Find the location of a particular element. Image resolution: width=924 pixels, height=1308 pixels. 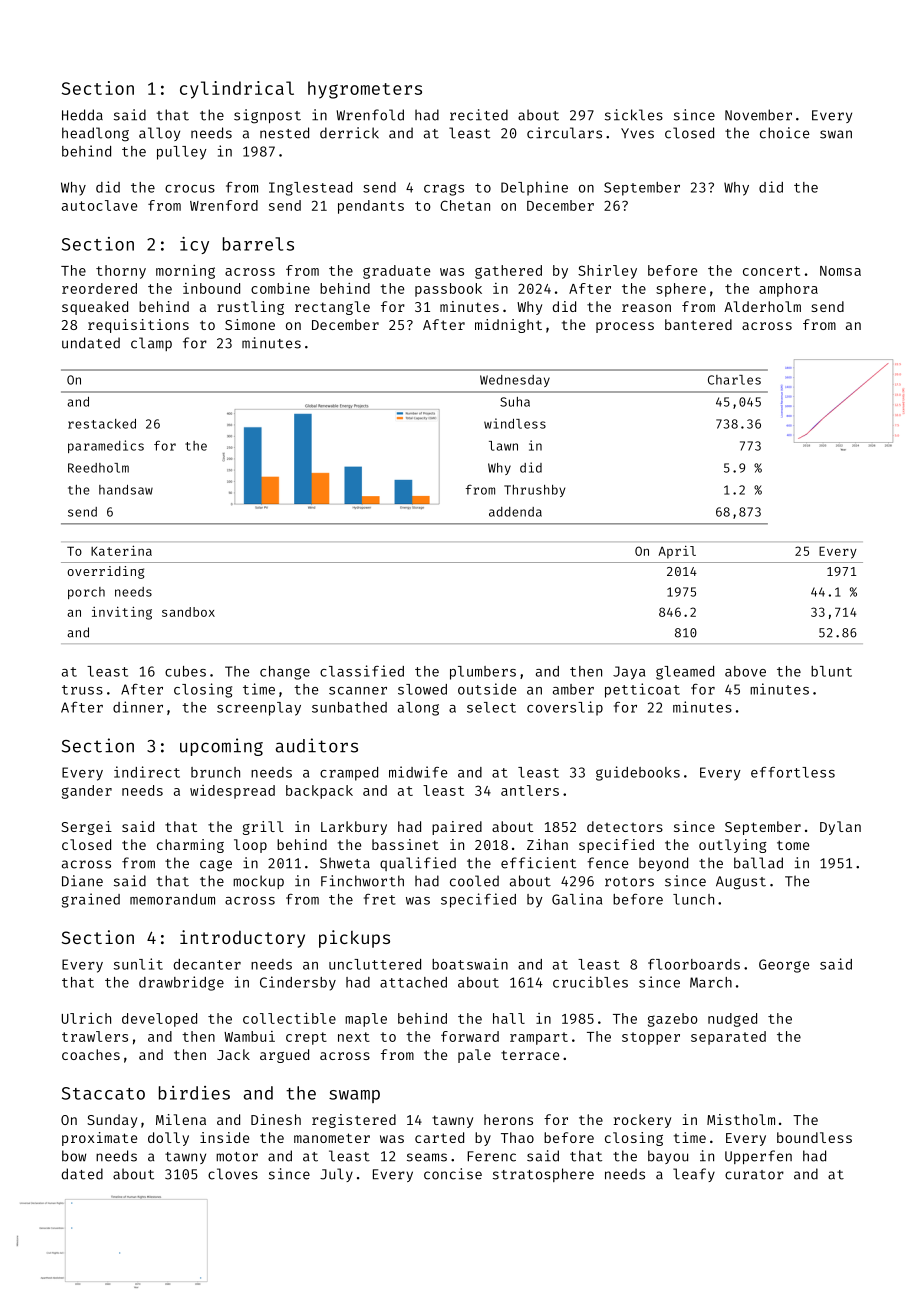

dinner is located at coordinates (138, 707).
